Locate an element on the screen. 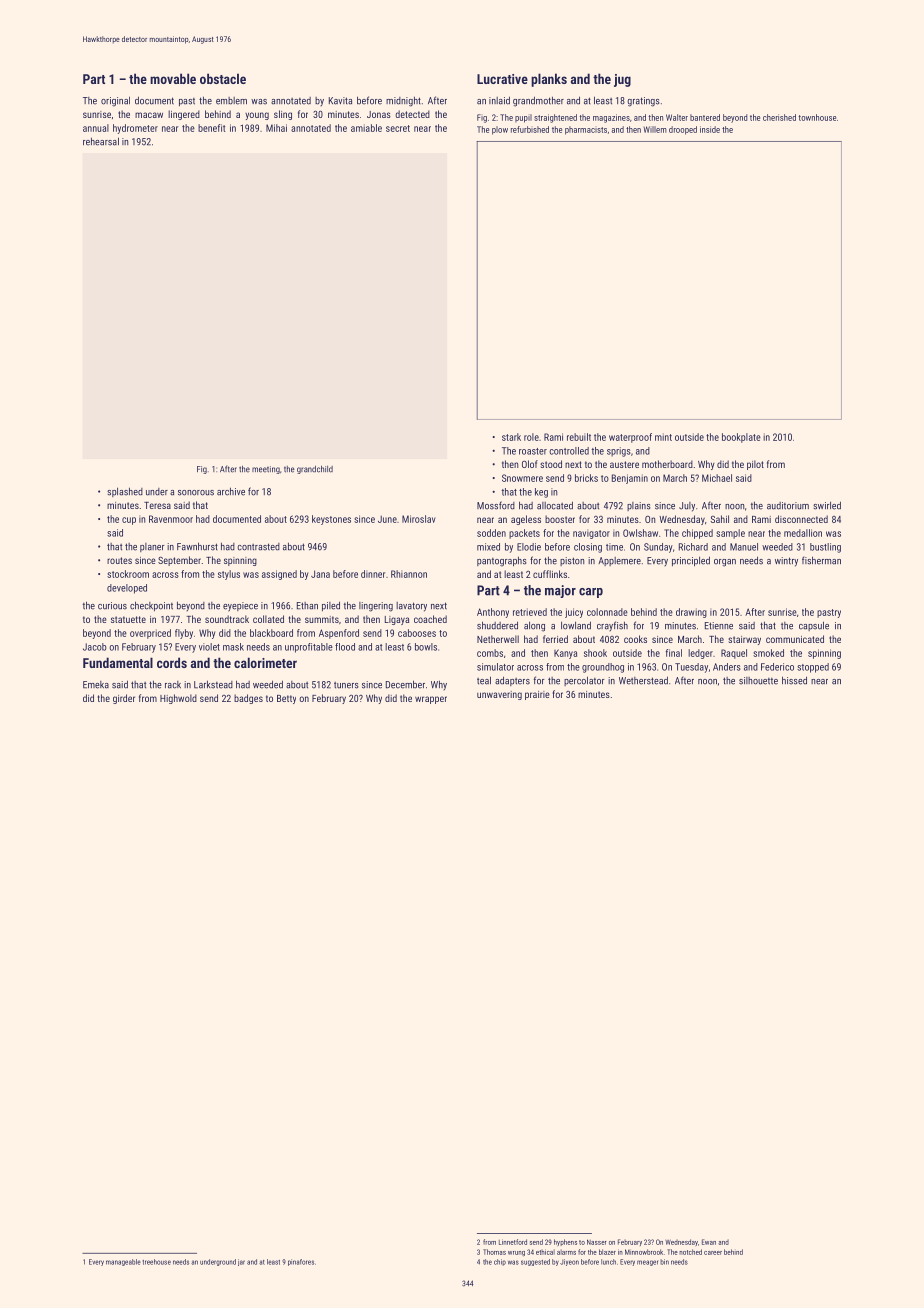 The width and height of the screenshot is (924, 1308). prairie is located at coordinates (537, 695).
